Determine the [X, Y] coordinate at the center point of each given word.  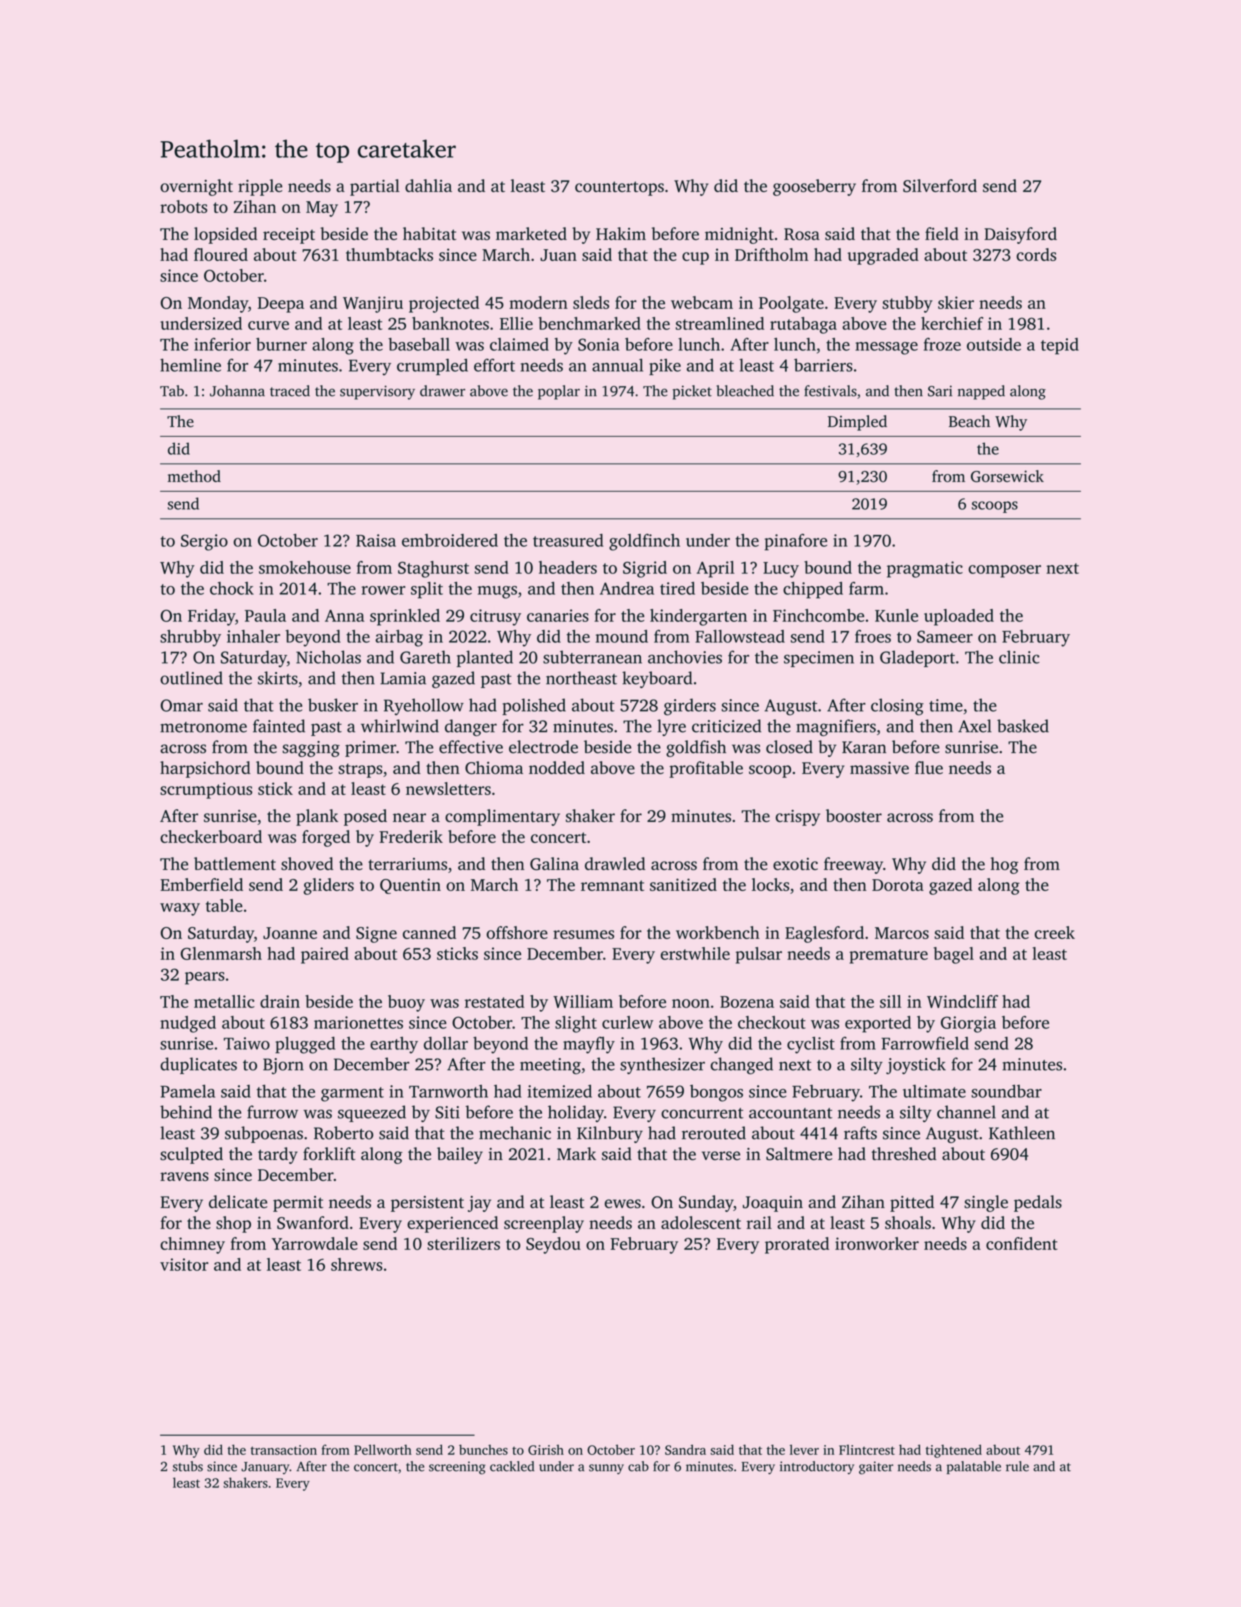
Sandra [685, 1449]
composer [1004, 571]
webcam [702, 302]
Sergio [204, 542]
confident [1022, 1243]
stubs [188, 1466]
